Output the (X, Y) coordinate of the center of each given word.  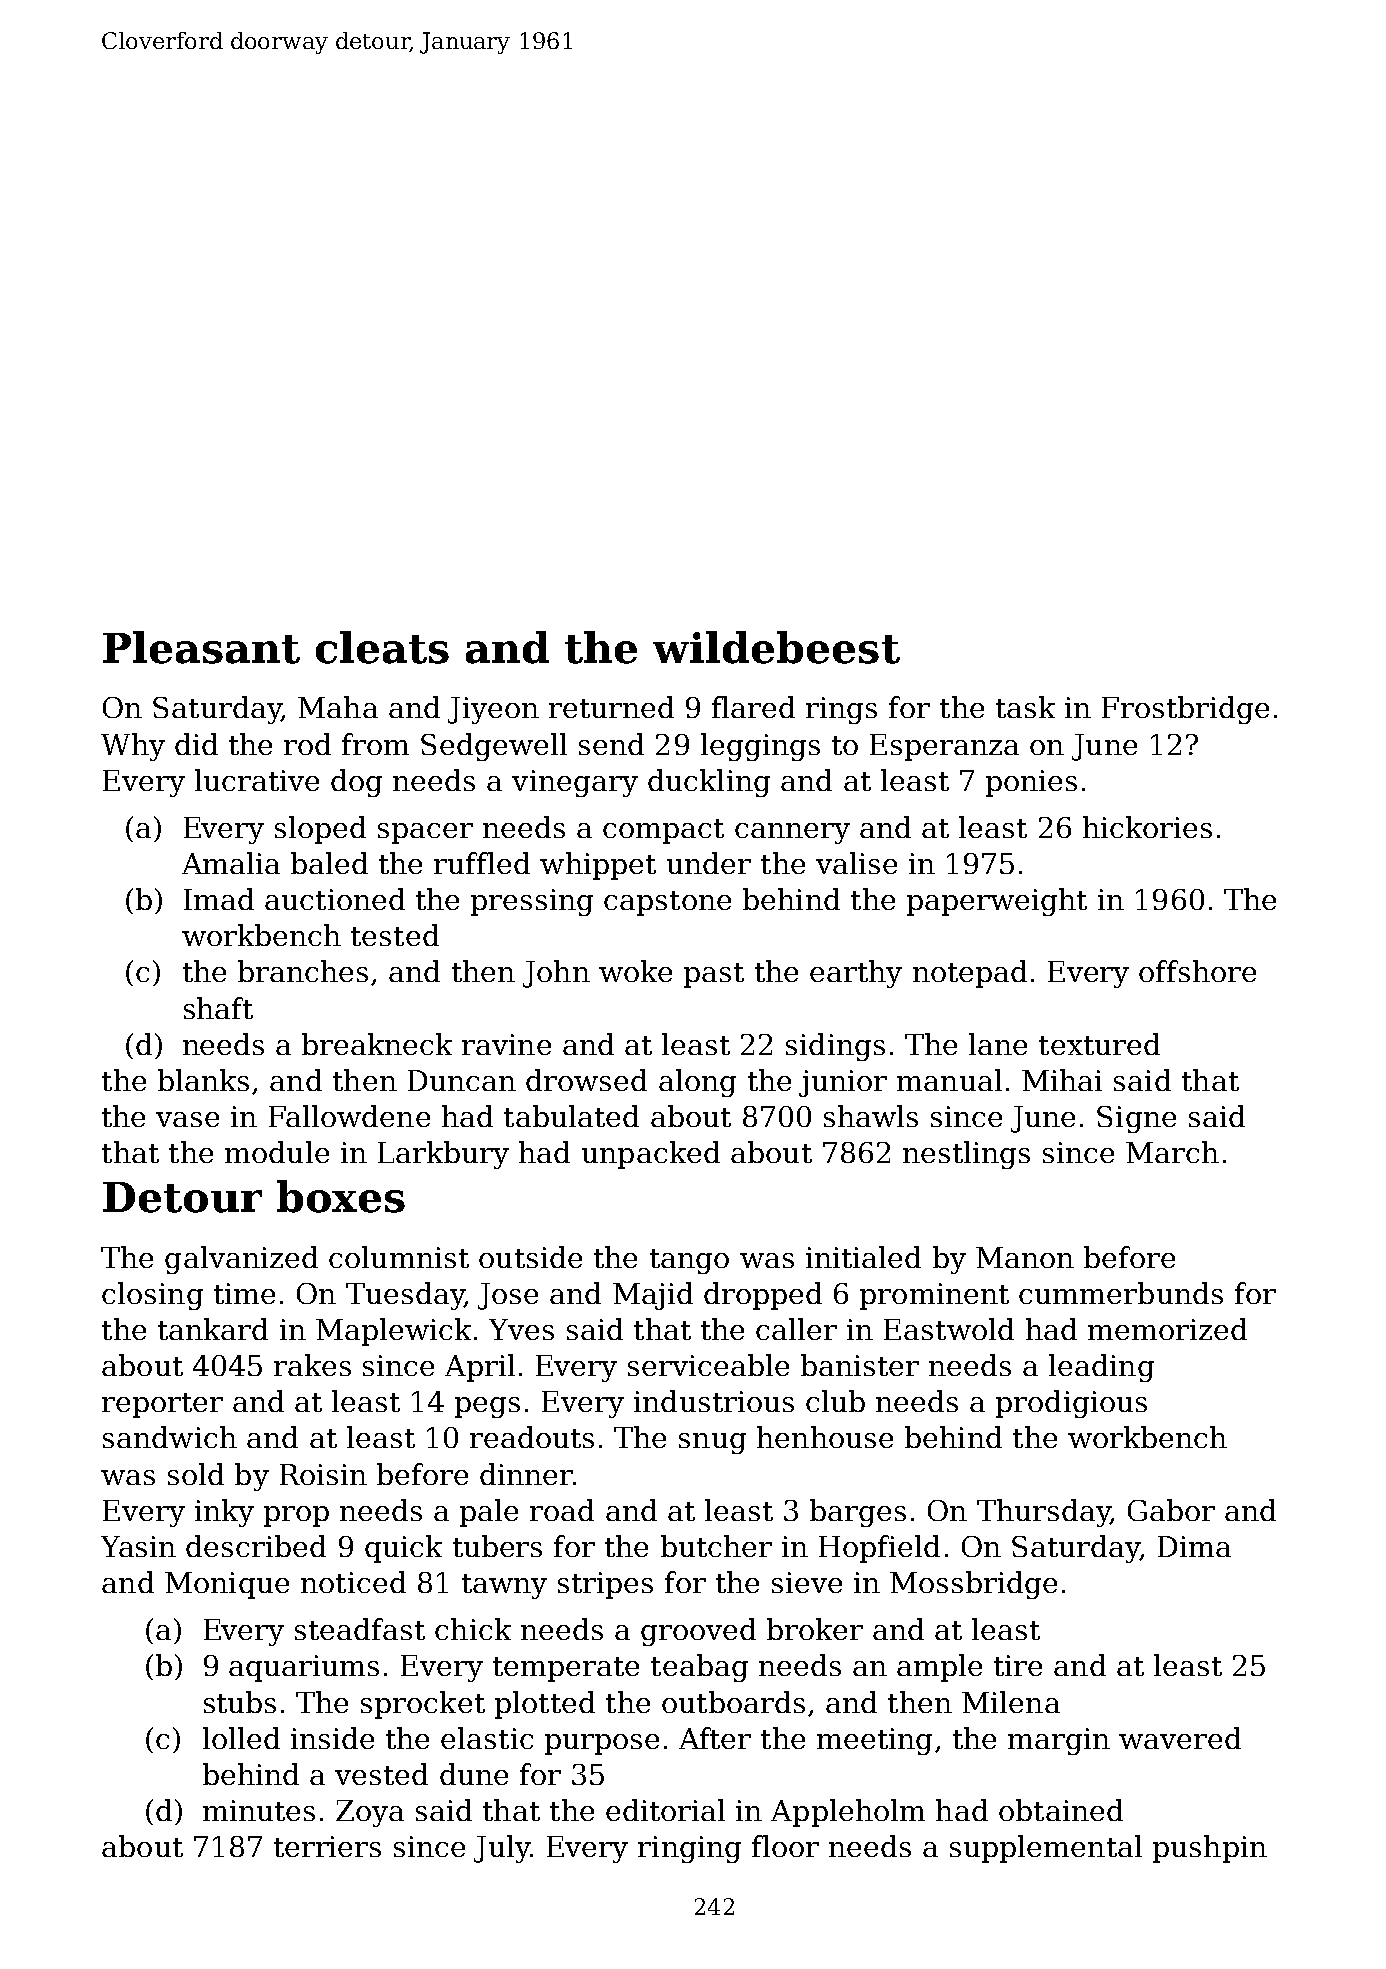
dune (474, 1774)
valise (856, 863)
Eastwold (949, 1329)
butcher (716, 1546)
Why (133, 747)
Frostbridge (1185, 710)
